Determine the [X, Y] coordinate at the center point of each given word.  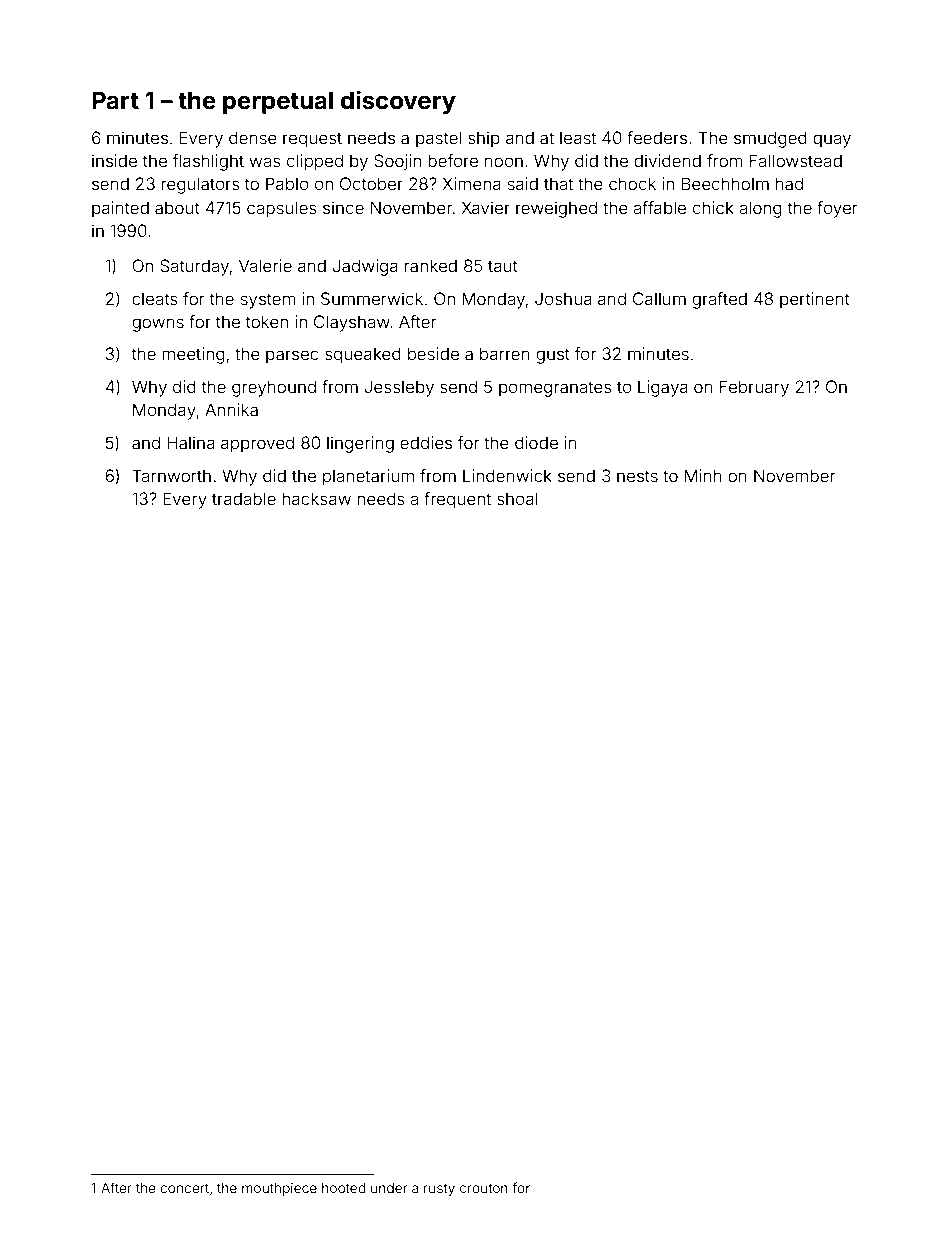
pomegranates [555, 389]
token [267, 321]
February [754, 388]
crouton [484, 1188]
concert [184, 1188]
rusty [439, 1190]
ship [484, 139]
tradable [244, 498]
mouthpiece [279, 1189]
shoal [517, 498]
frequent [457, 500]
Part [115, 100]
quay [832, 141]
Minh [703, 475]
